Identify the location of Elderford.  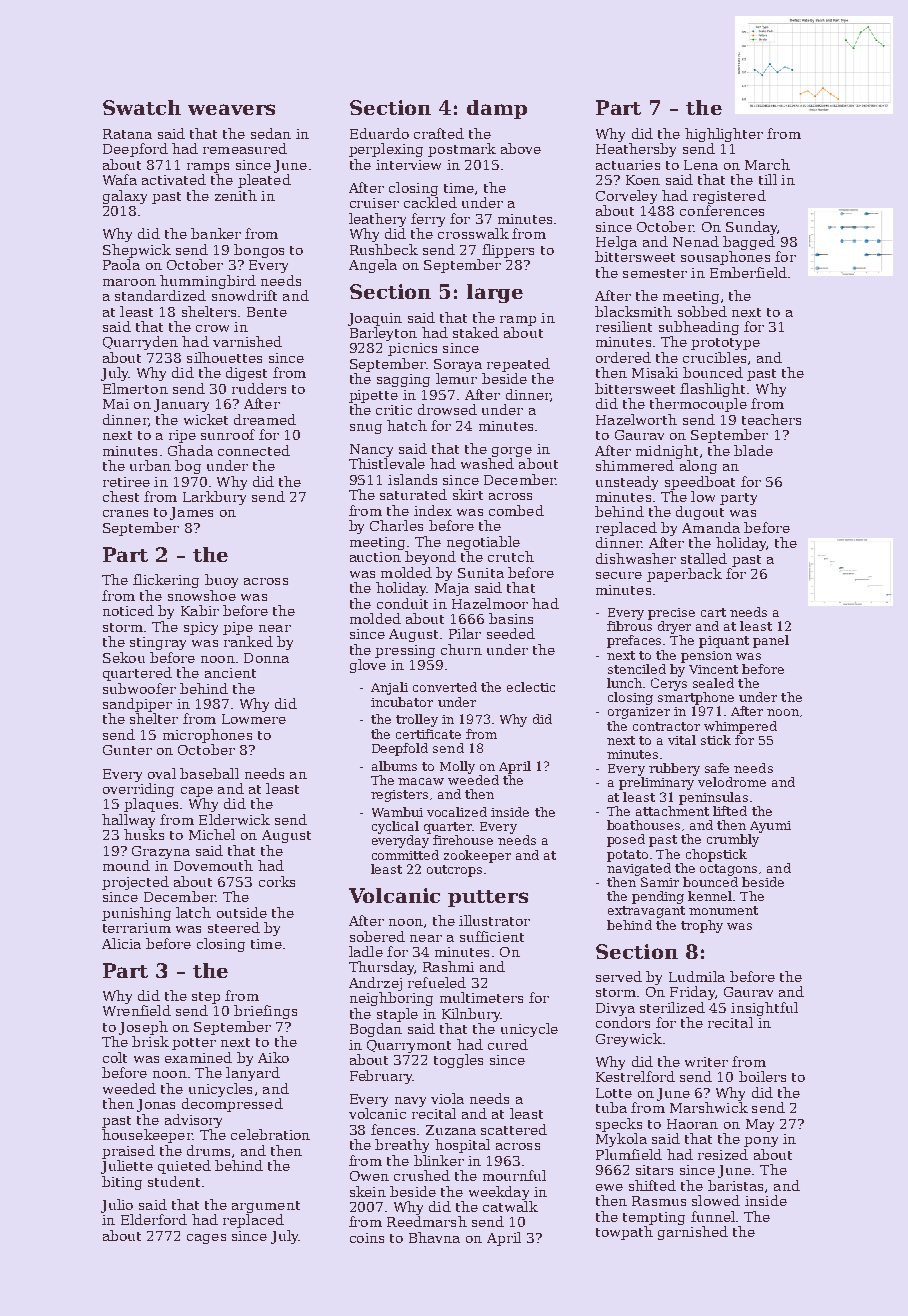
(154, 1219).
